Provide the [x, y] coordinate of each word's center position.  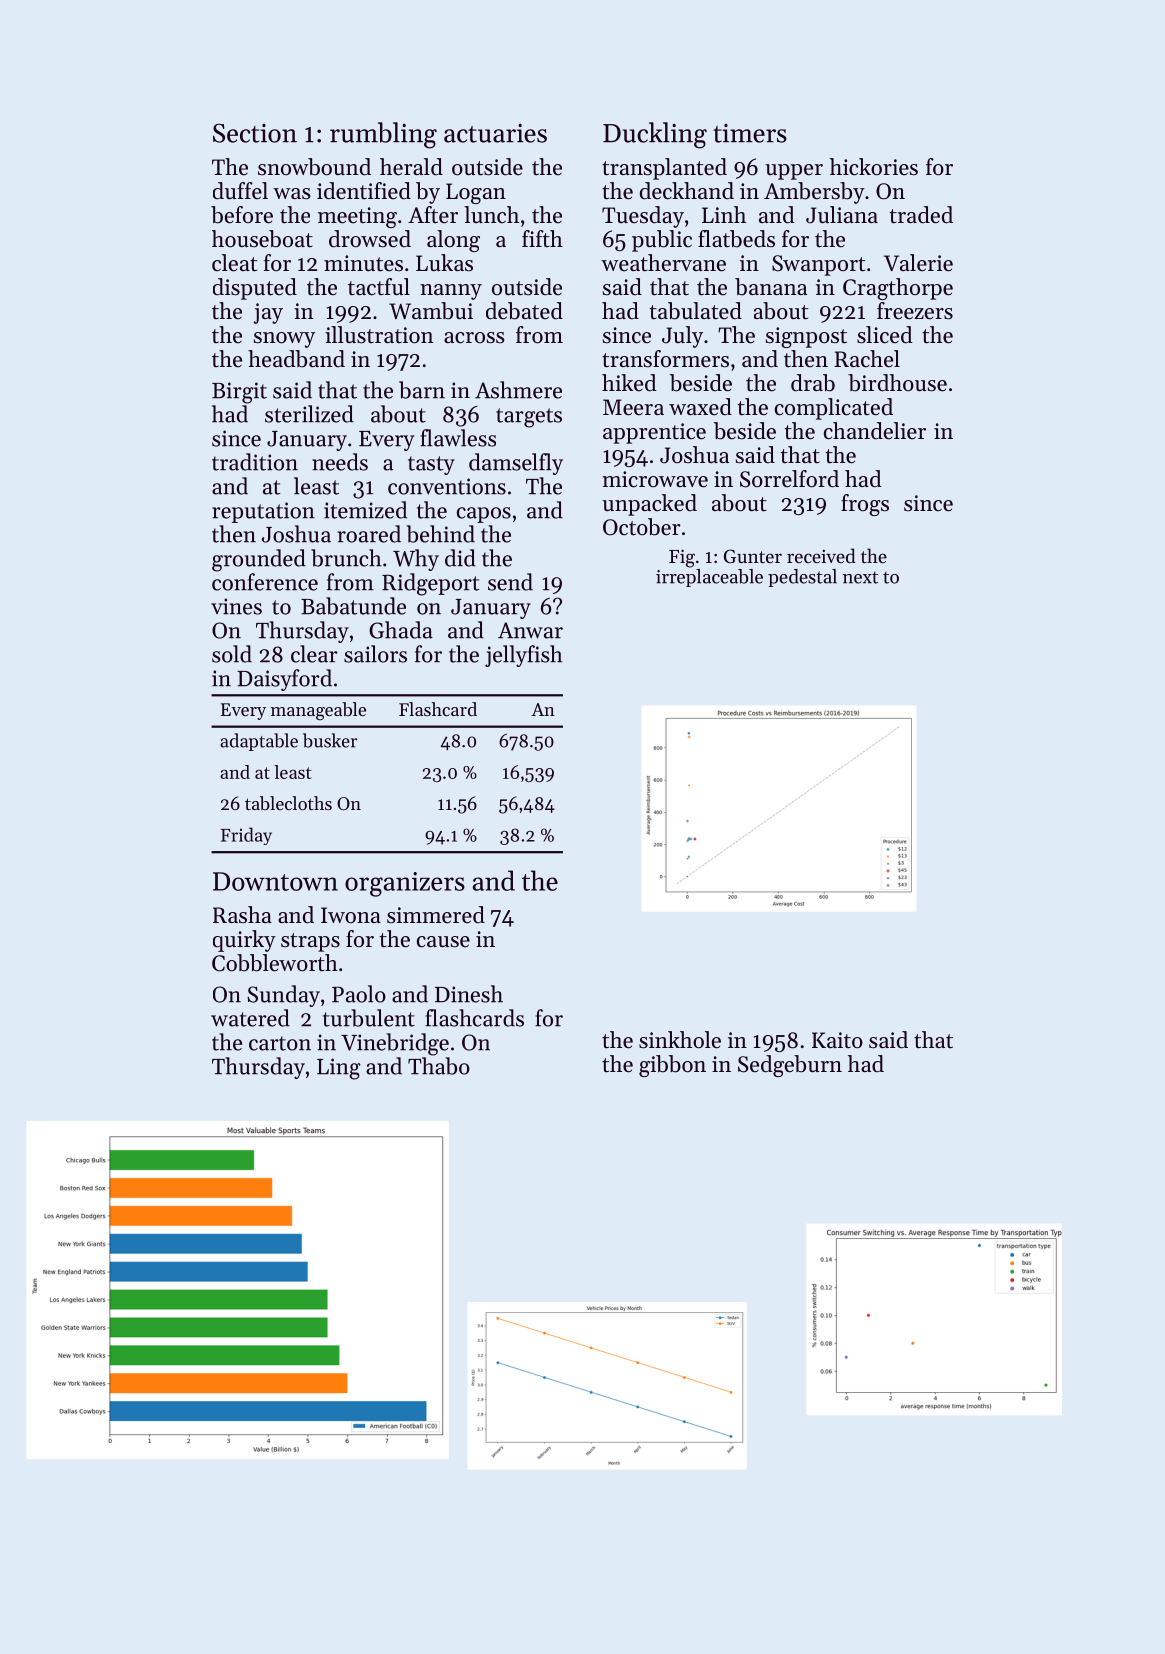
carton [280, 1043]
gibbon [672, 1066]
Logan [476, 193]
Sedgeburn [790, 1066]
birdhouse [897, 383]
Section [255, 133]
